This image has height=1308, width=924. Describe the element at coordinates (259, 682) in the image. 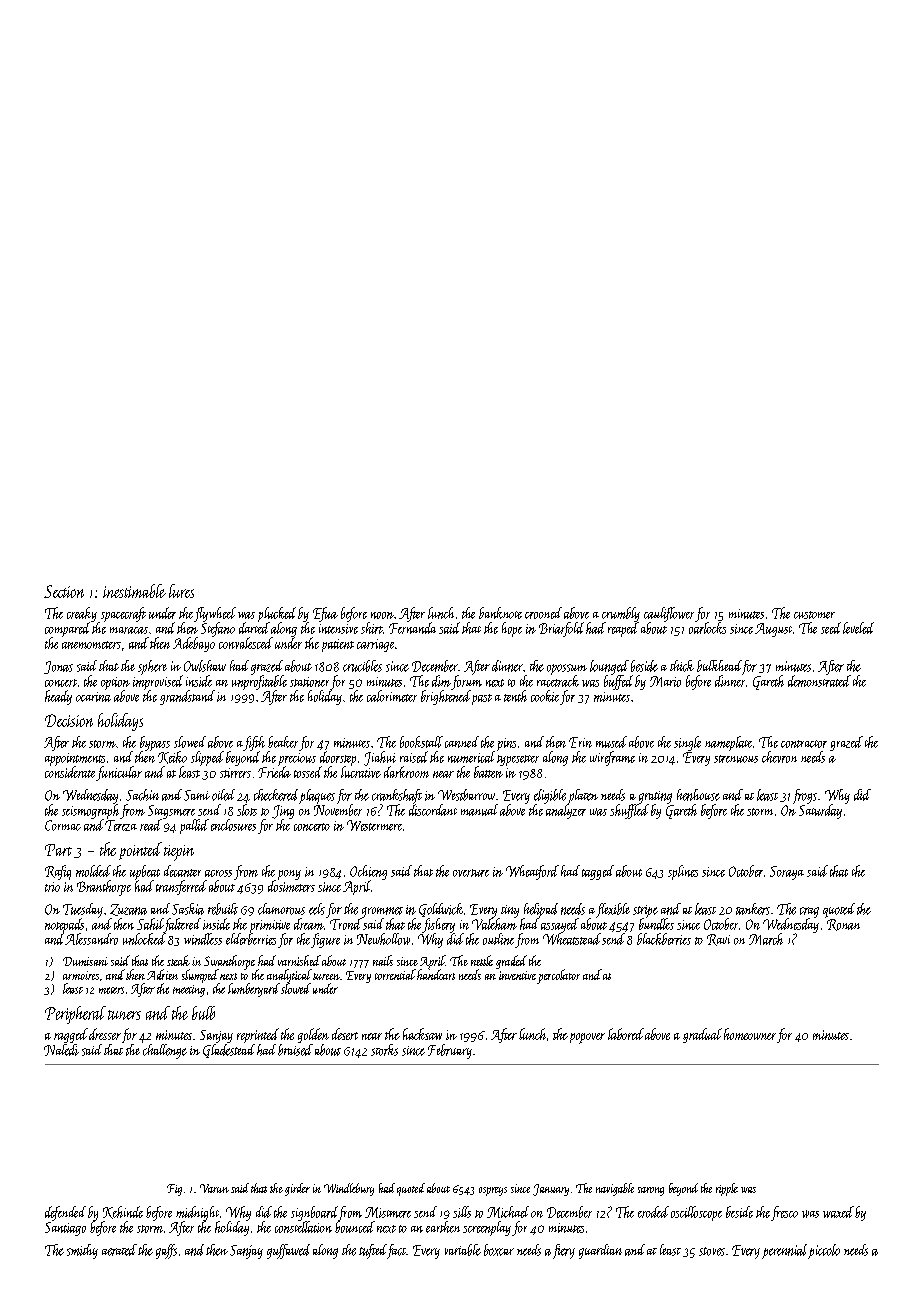

I see `unprofitable` at that location.
